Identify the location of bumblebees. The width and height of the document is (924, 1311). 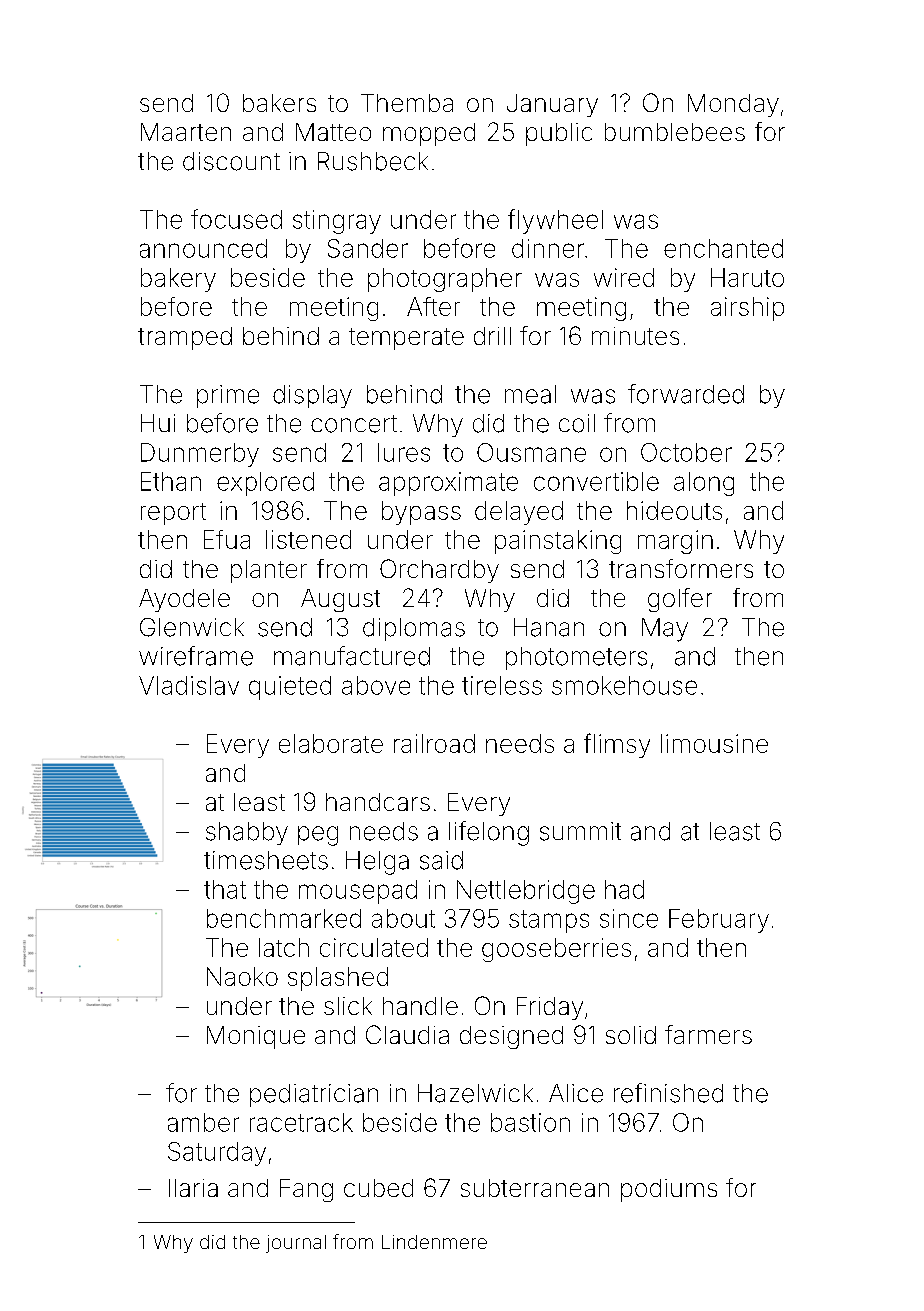
(675, 132).
